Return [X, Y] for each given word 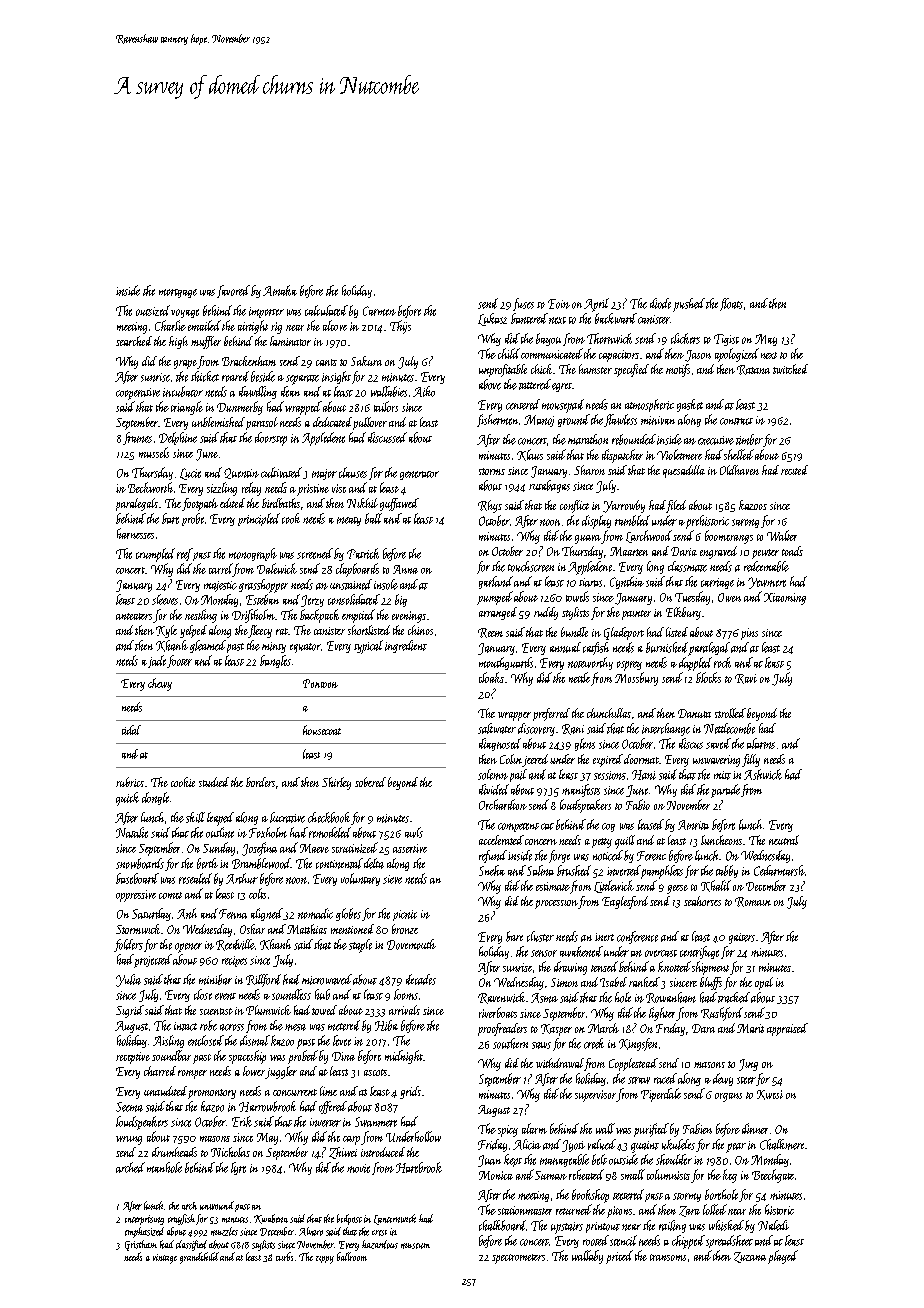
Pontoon [320, 683]
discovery [536, 729]
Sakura [366, 361]
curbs [284, 1256]
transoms [668, 1257]
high [178, 342]
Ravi [746, 679]
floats [731, 304]
